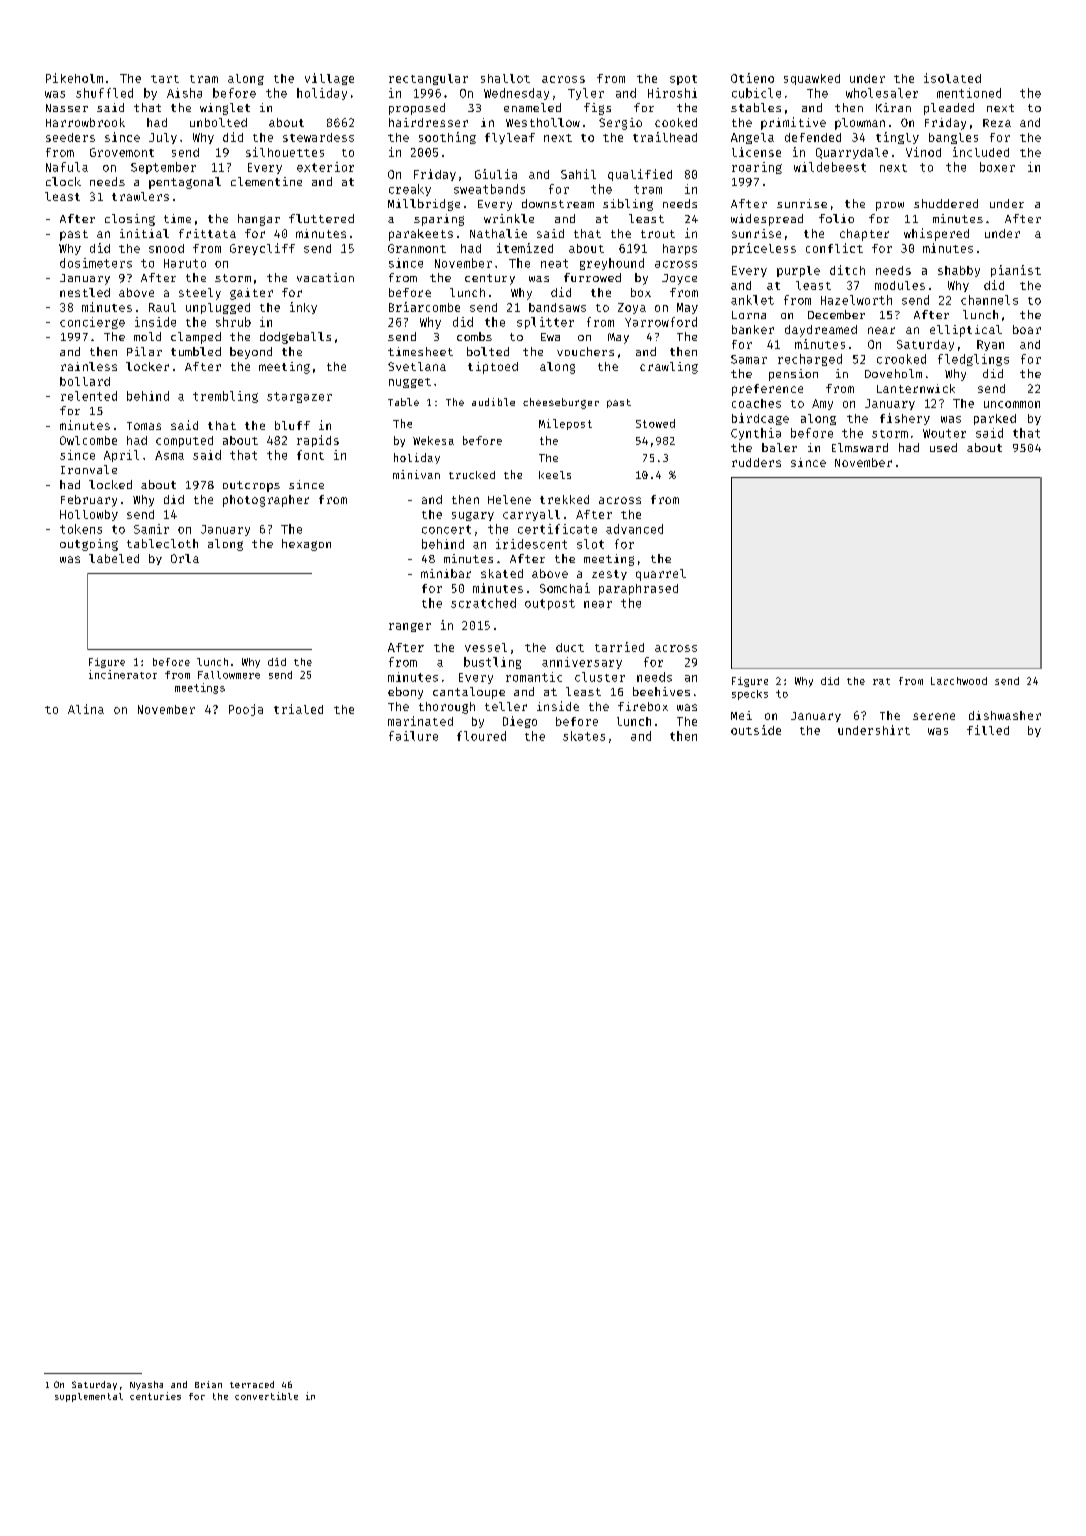 Image resolution: width=1086 pixels, height=1536 pixels. Describe the element at coordinates (555, 475) in the image. I see `keels` at that location.
